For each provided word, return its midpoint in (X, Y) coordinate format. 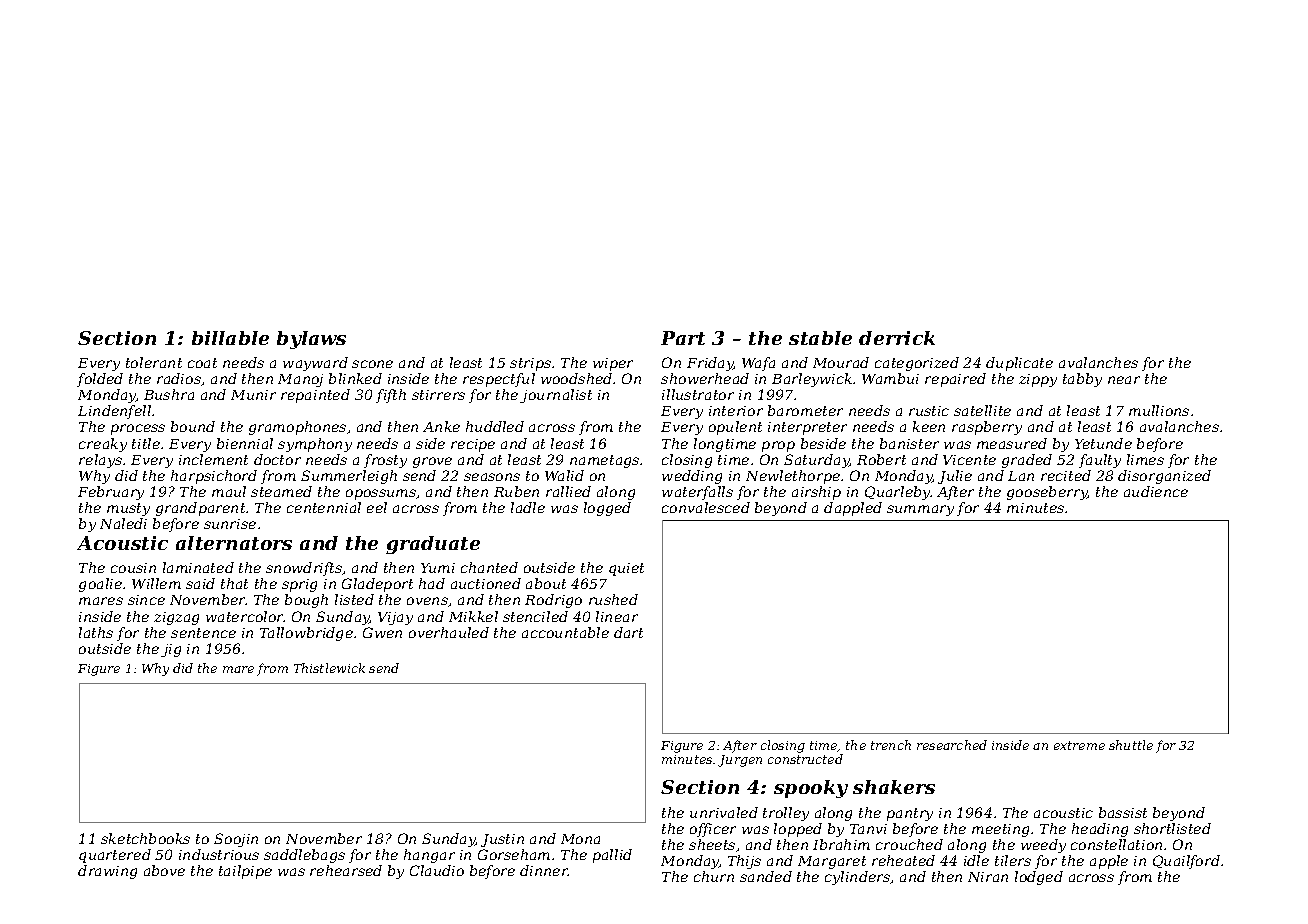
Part (683, 338)
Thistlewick (329, 668)
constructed (805, 759)
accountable (565, 632)
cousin (133, 568)
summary (920, 510)
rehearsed (346, 870)
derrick (897, 338)
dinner (544, 870)
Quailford (1186, 862)
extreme (1079, 745)
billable (230, 338)
